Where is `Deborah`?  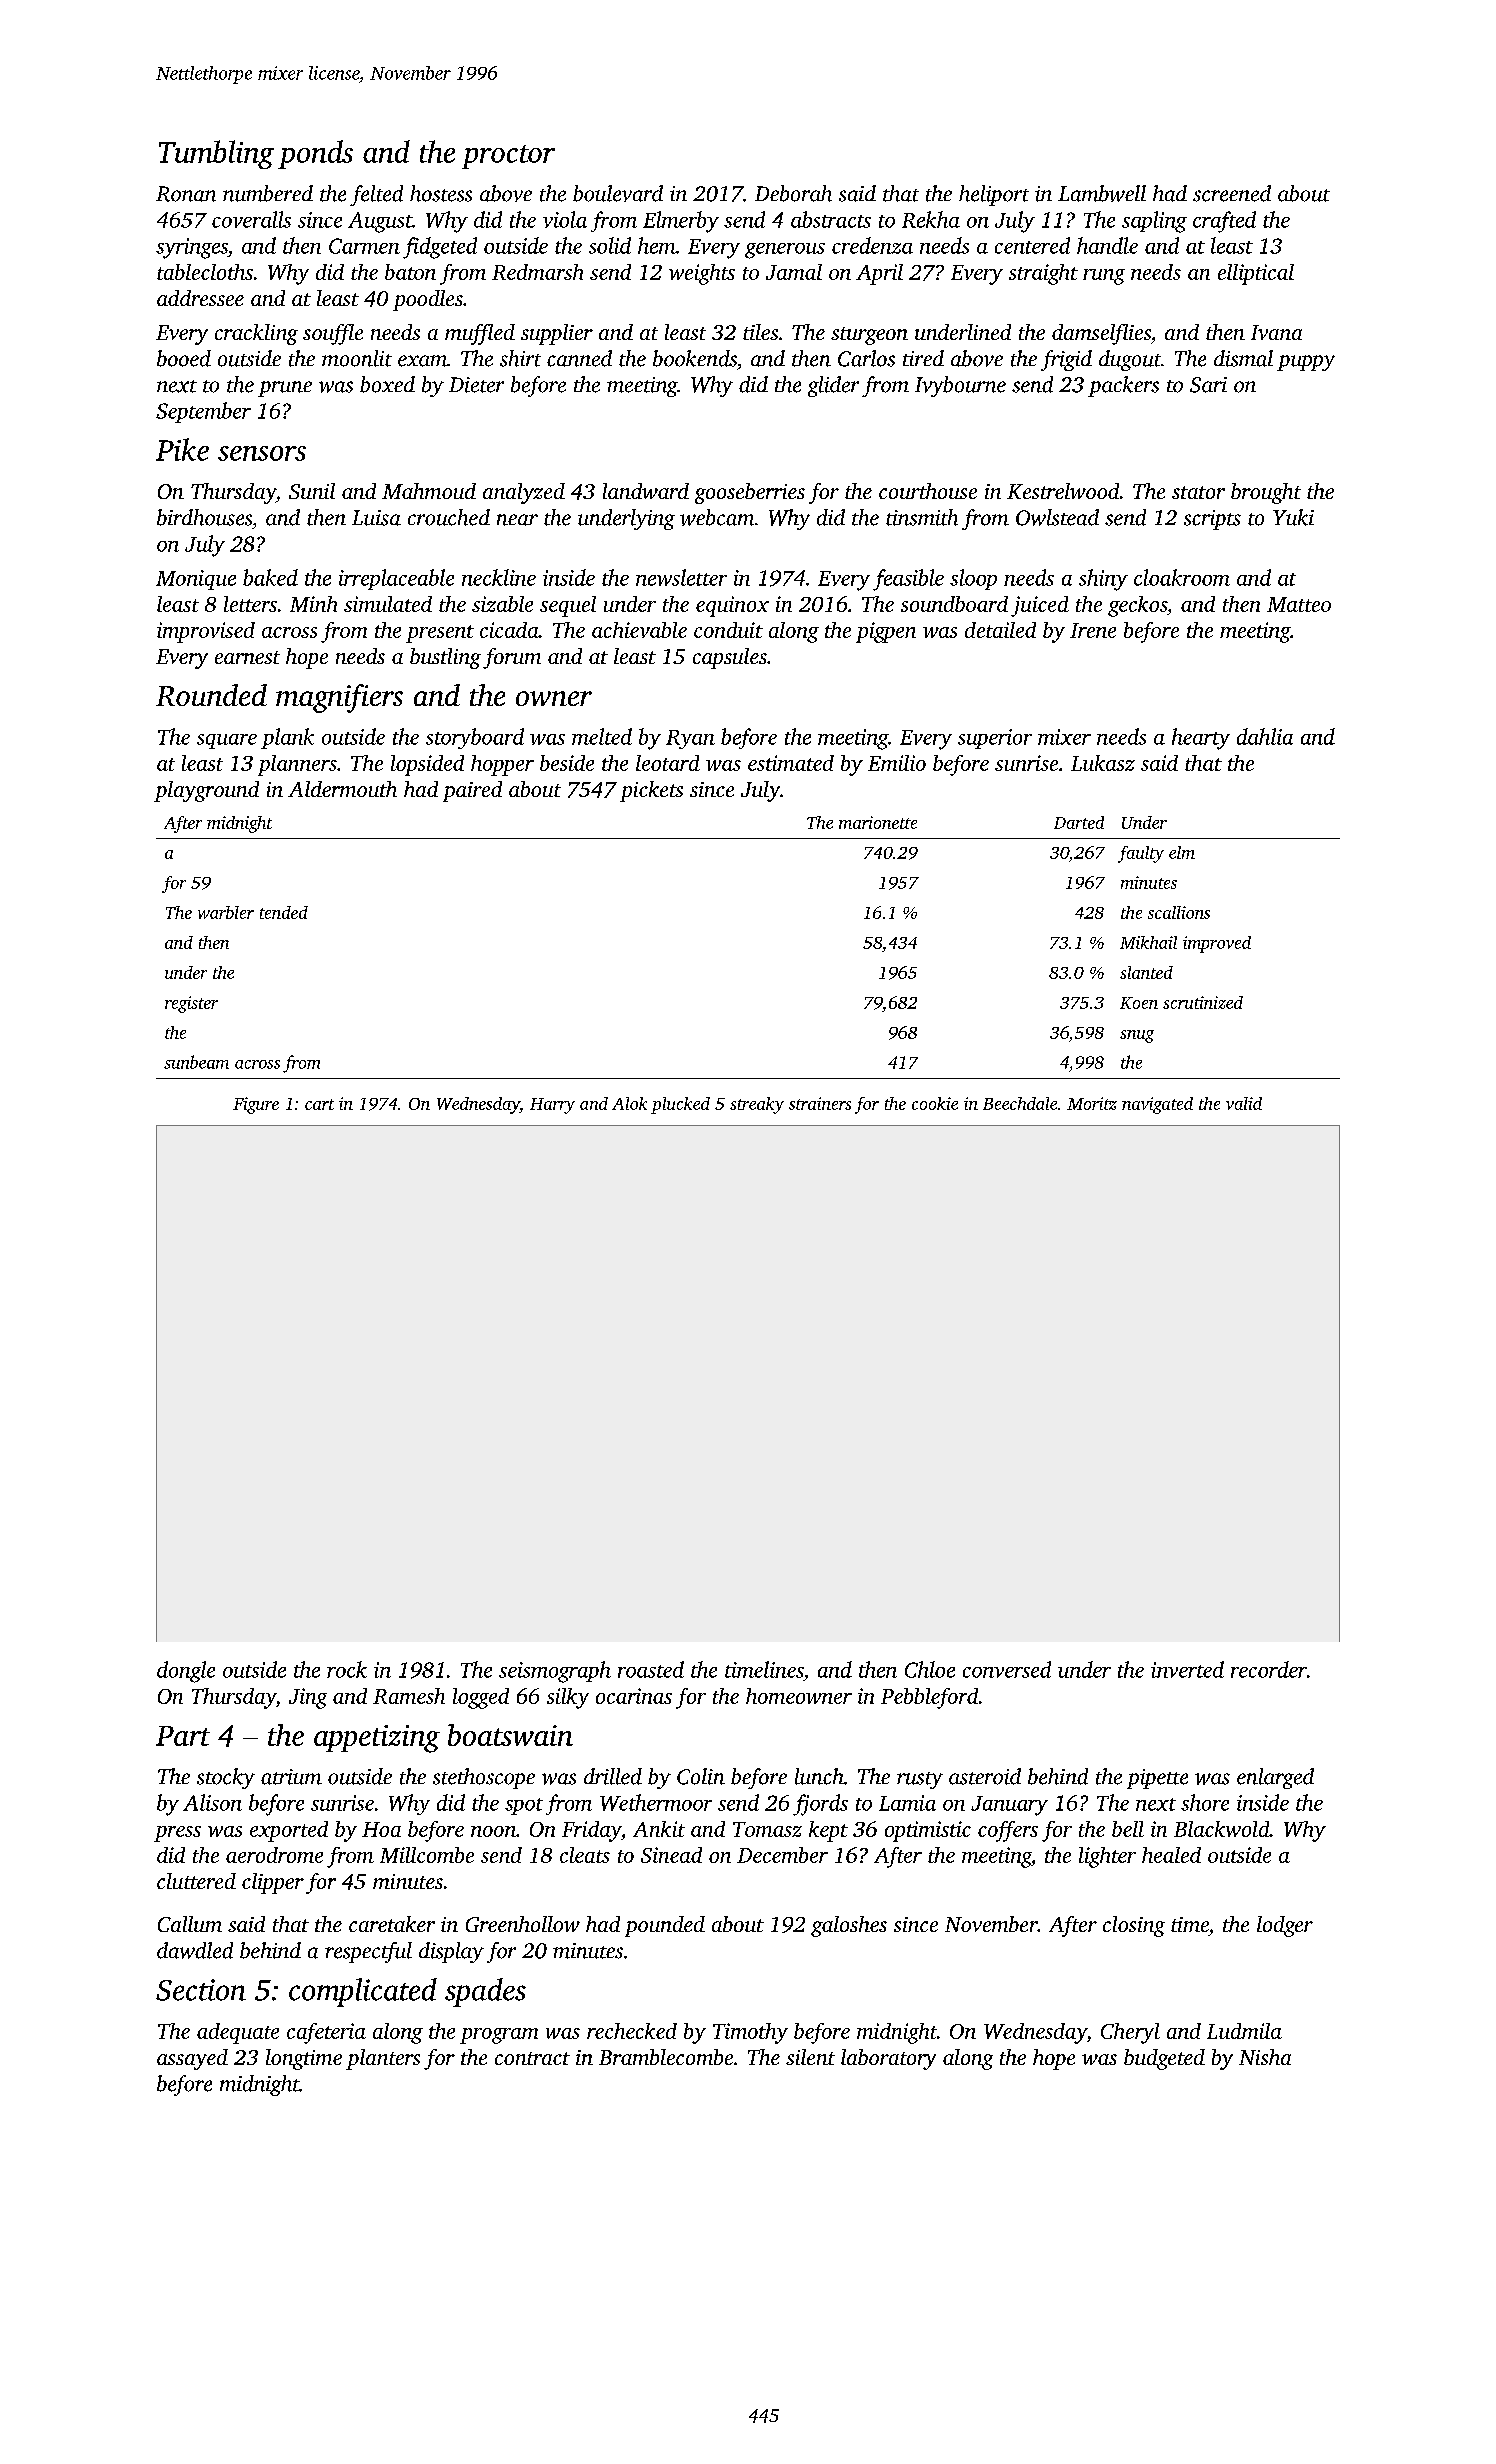 Deborah is located at coordinates (793, 193).
